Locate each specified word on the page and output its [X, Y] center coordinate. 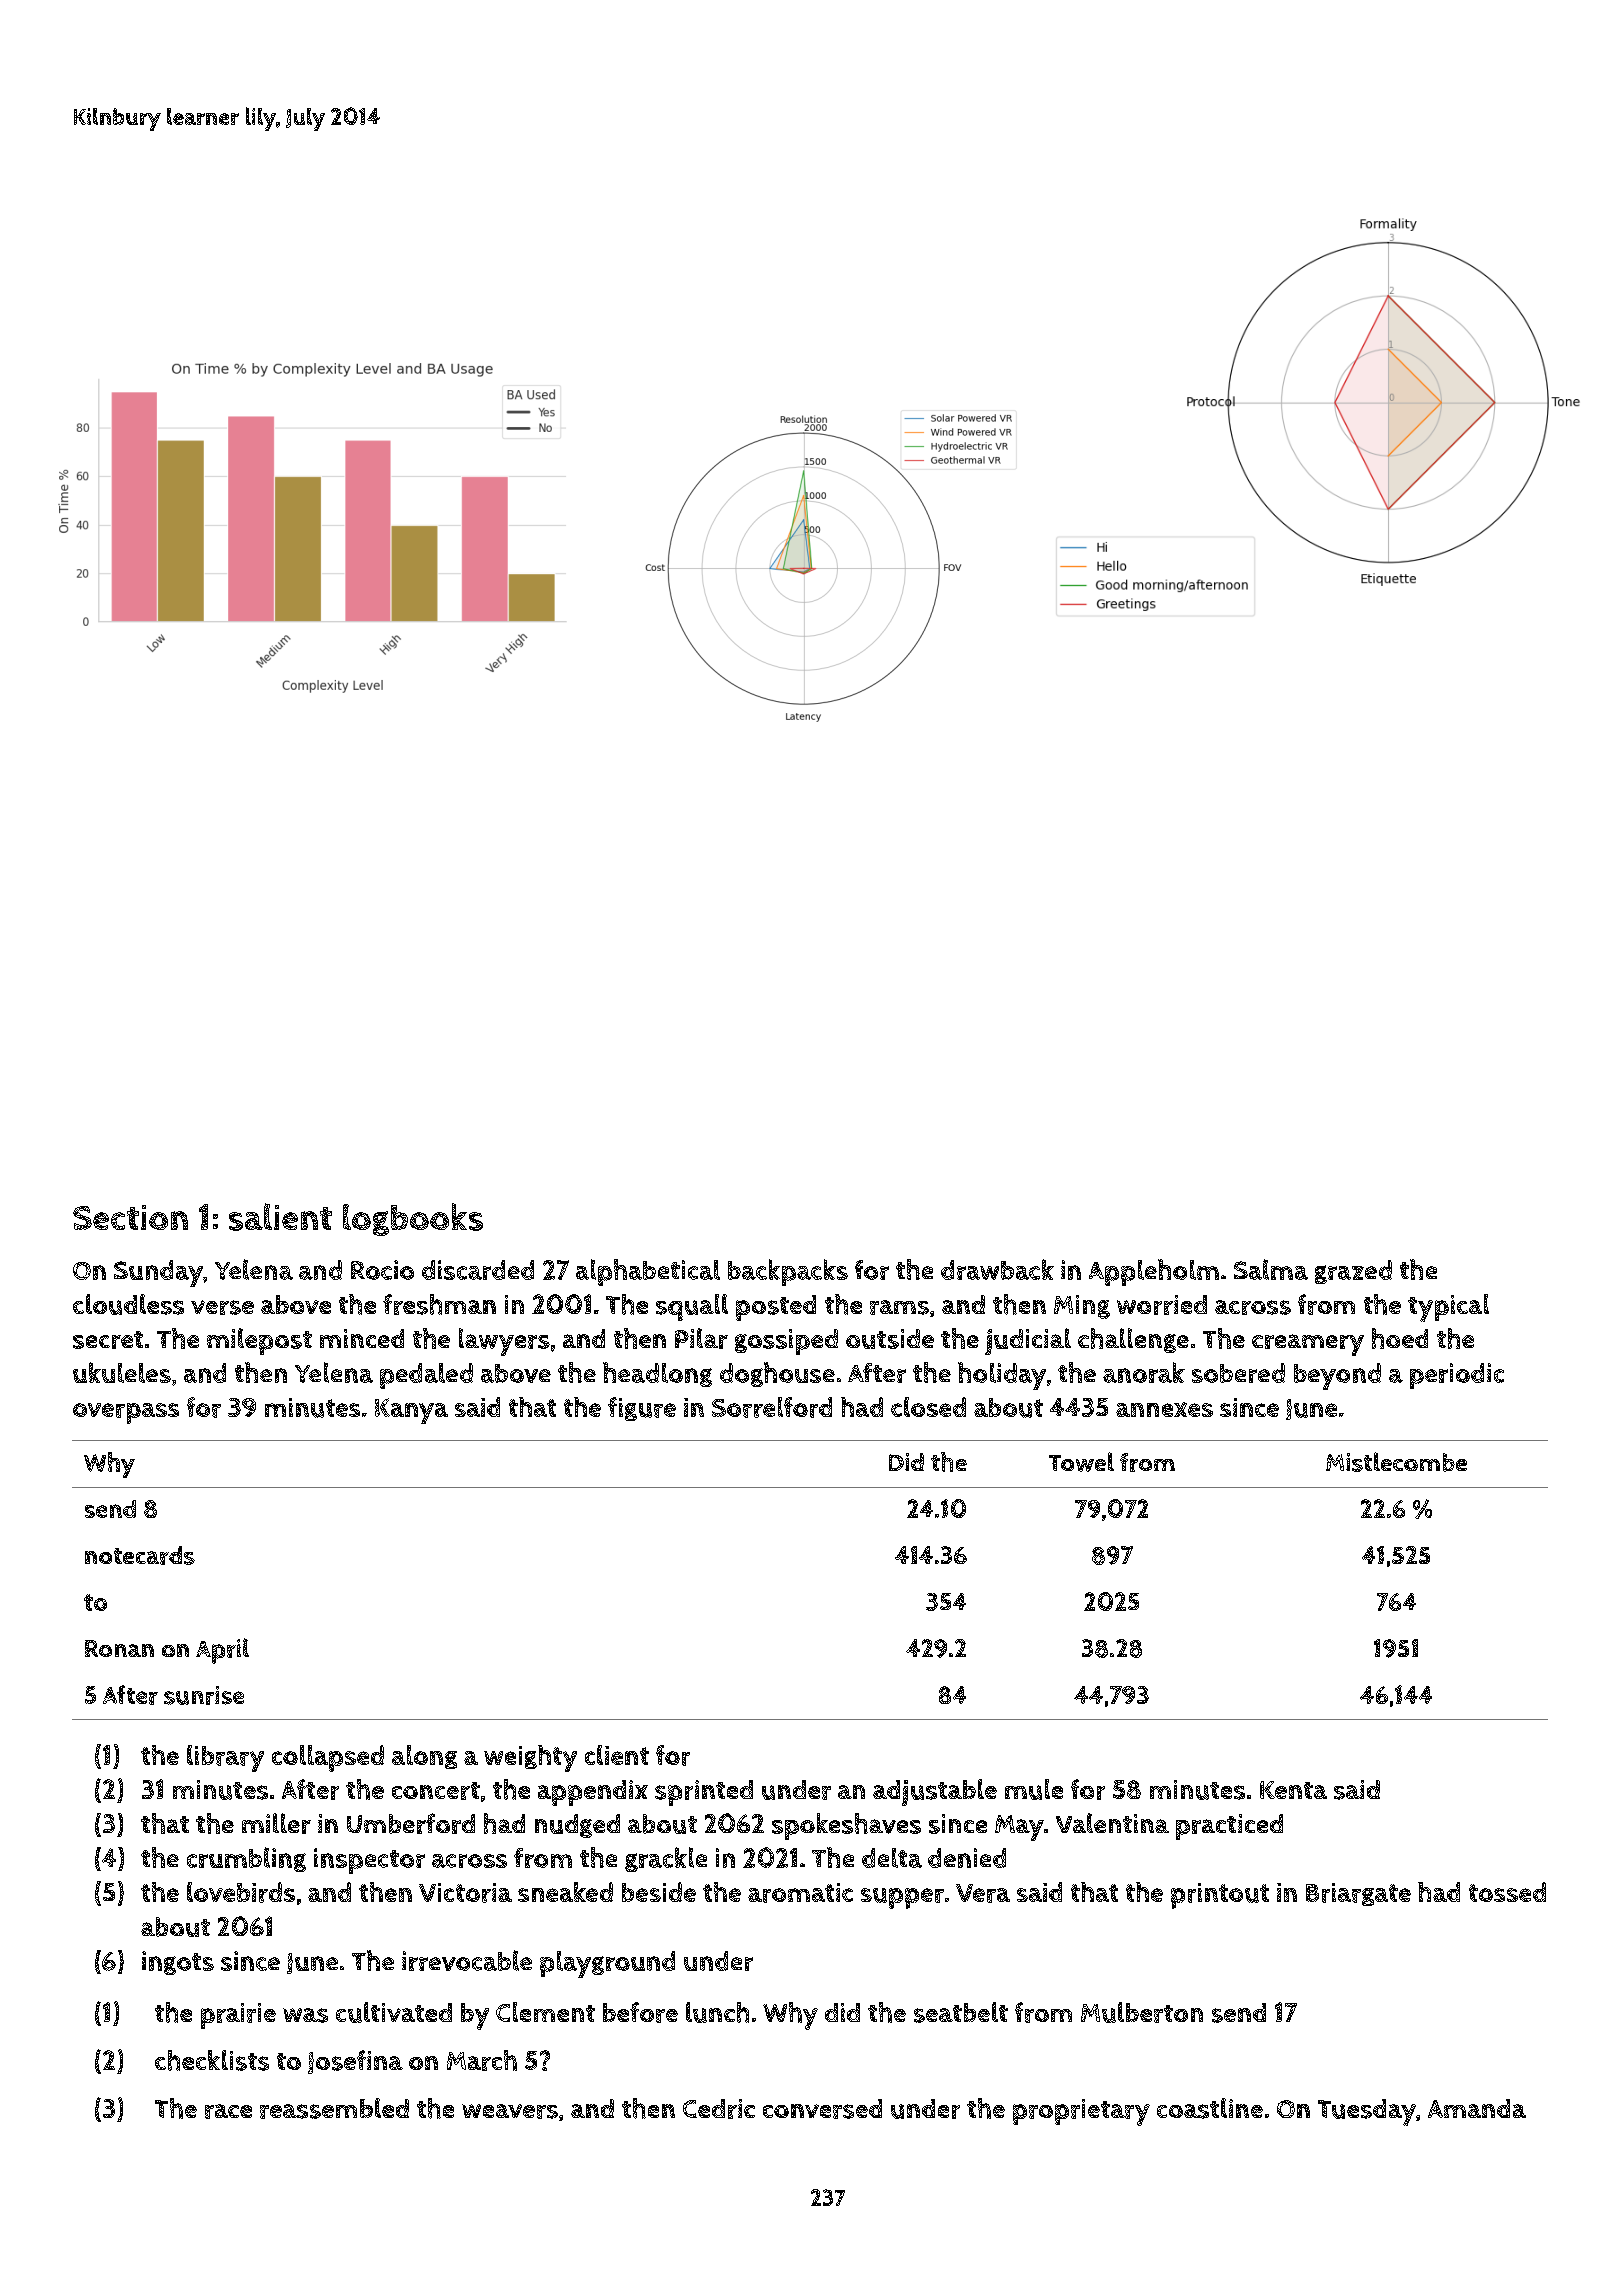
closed [928, 1407]
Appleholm [1154, 1272]
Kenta [1293, 1790]
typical [1448, 1308]
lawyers [504, 1342]
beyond [1337, 1376]
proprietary [1081, 2112]
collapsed [328, 1758]
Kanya [411, 1411]
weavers [510, 2111]
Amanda [1477, 2108]
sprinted [704, 1793]
